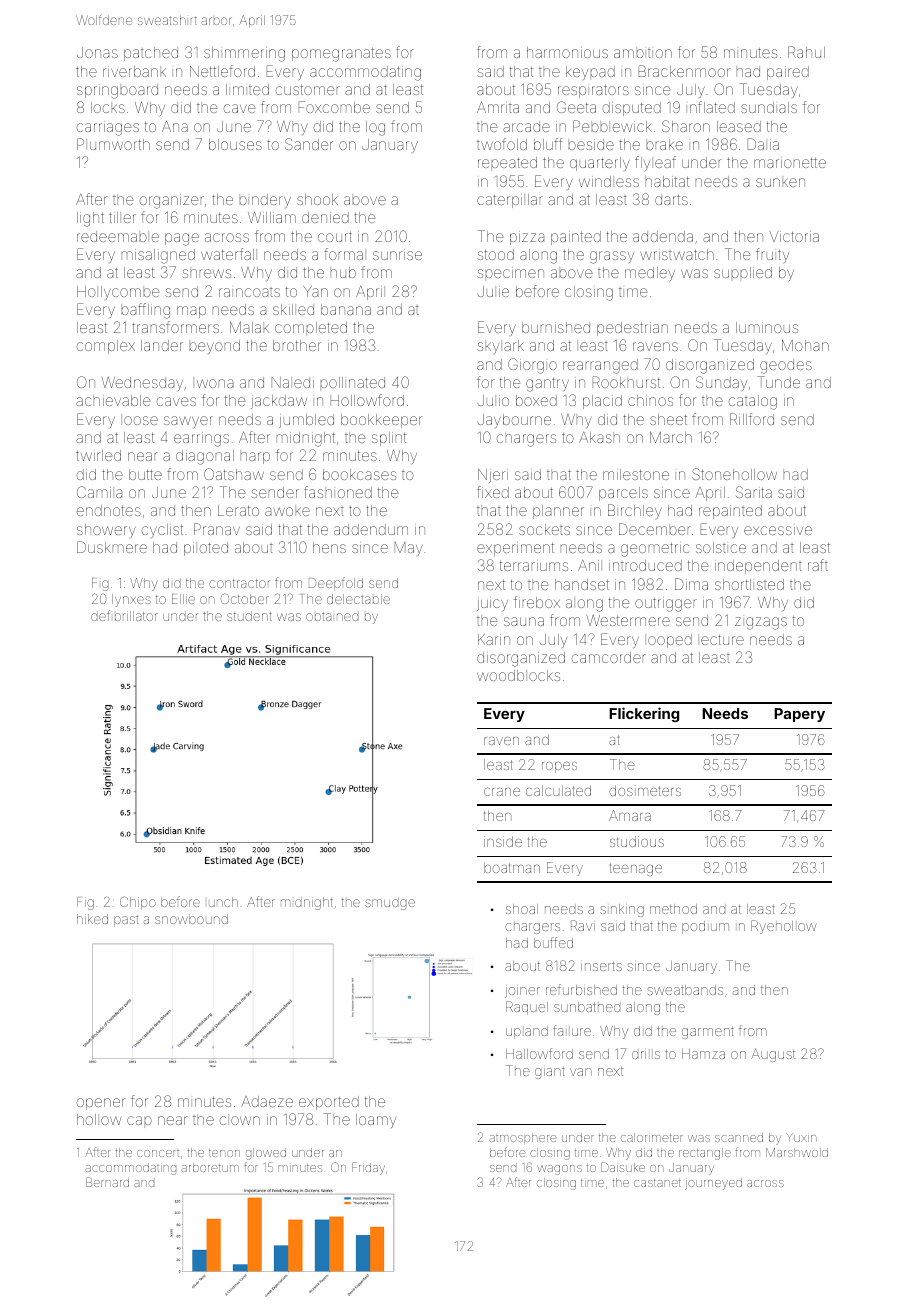 This screenshot has height=1316, width=908. What do you see at coordinates (112, 547) in the screenshot?
I see `Duskmere` at bounding box center [112, 547].
